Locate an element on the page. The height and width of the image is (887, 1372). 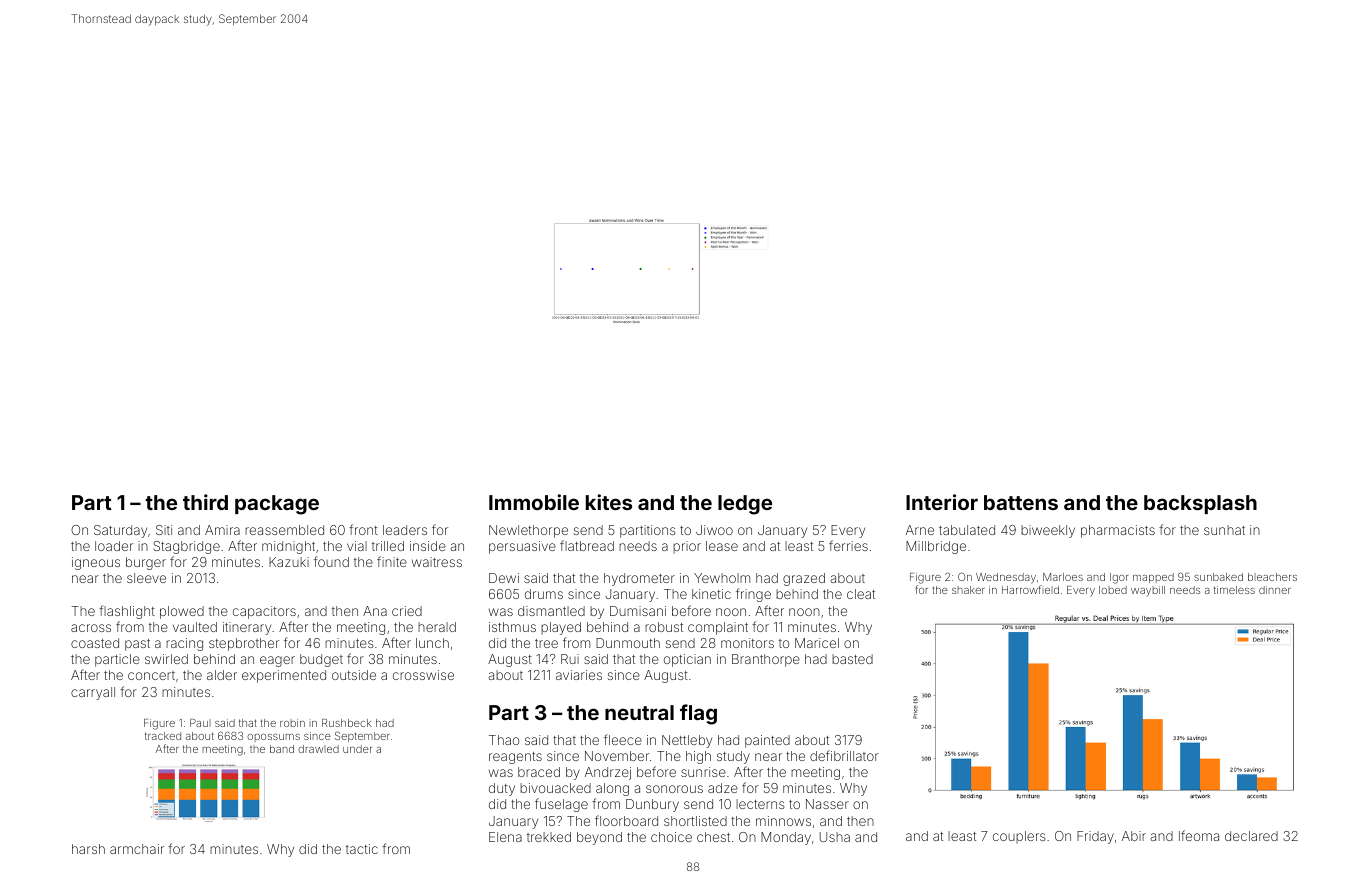
Arne is located at coordinates (920, 530).
